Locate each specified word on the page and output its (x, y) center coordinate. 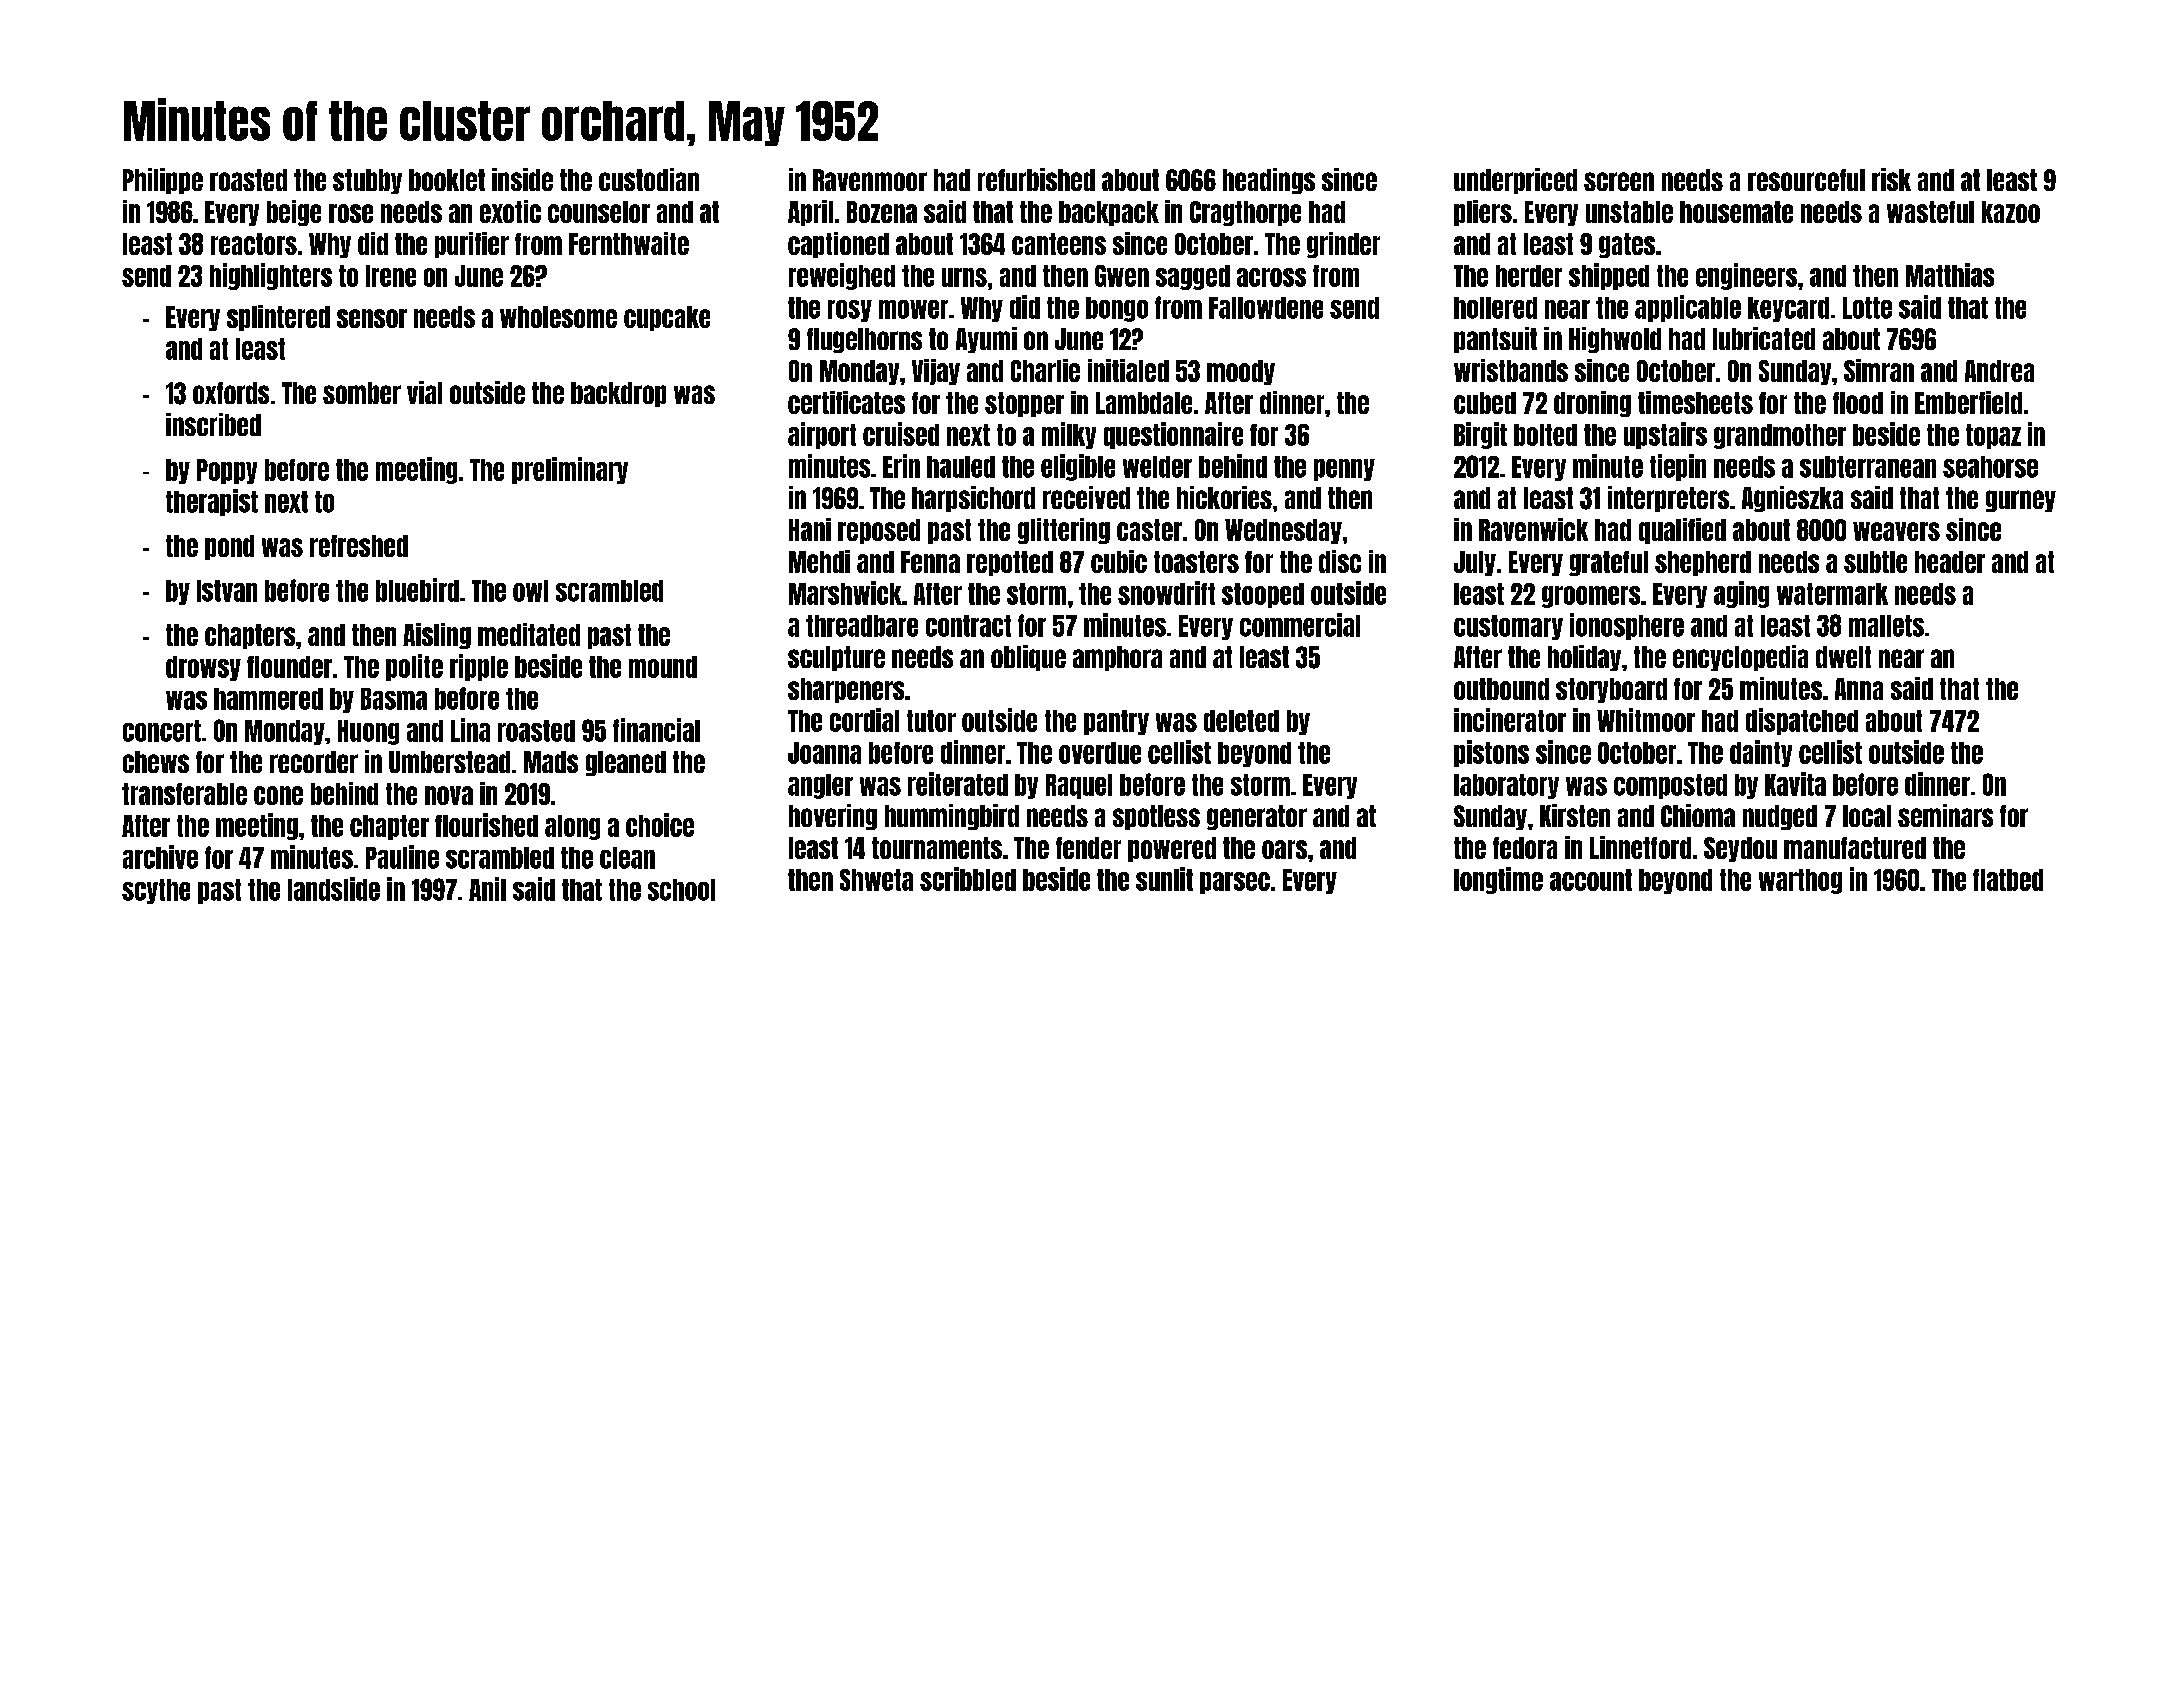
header (1950, 562)
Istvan (227, 591)
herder (1529, 276)
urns (964, 277)
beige (294, 213)
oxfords (231, 393)
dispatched (1802, 721)
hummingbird (952, 817)
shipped (1609, 276)
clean (627, 858)
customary (1508, 627)
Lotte (1867, 308)
